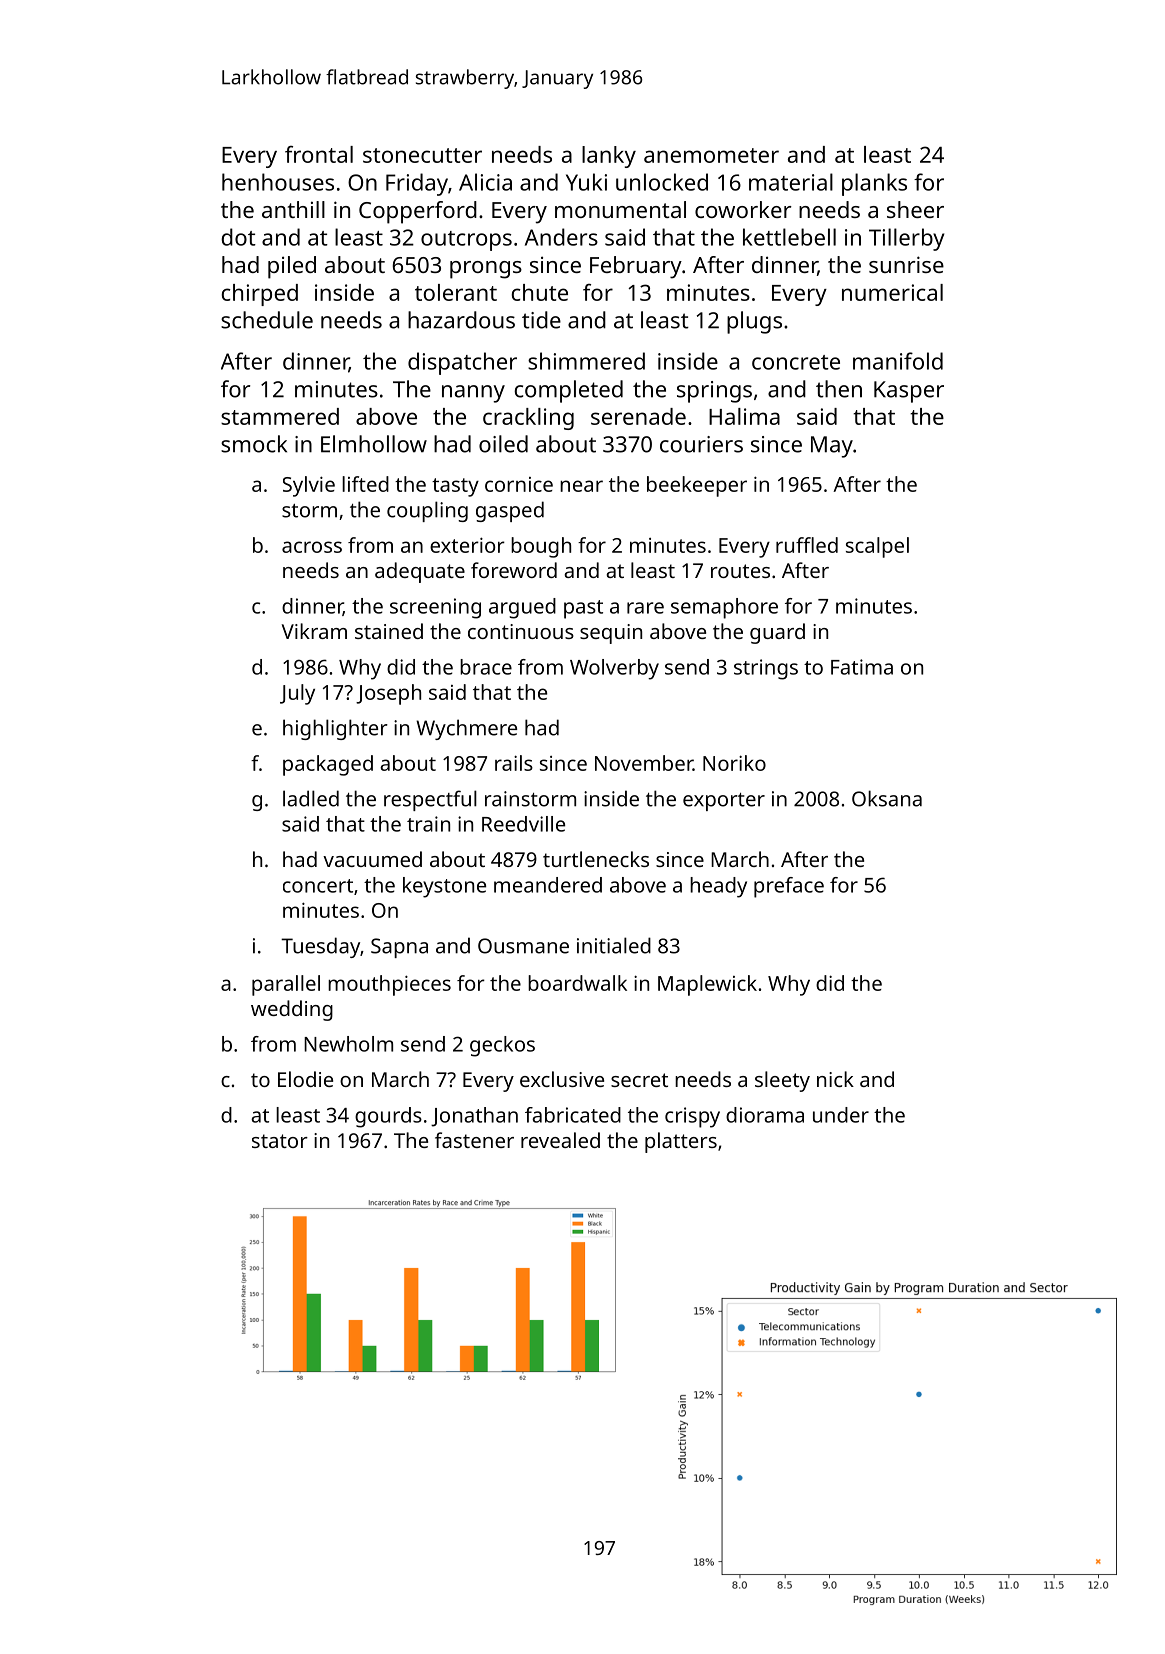 The width and height of the screenshot is (1165, 1654). I want to click on manifold, so click(898, 361).
